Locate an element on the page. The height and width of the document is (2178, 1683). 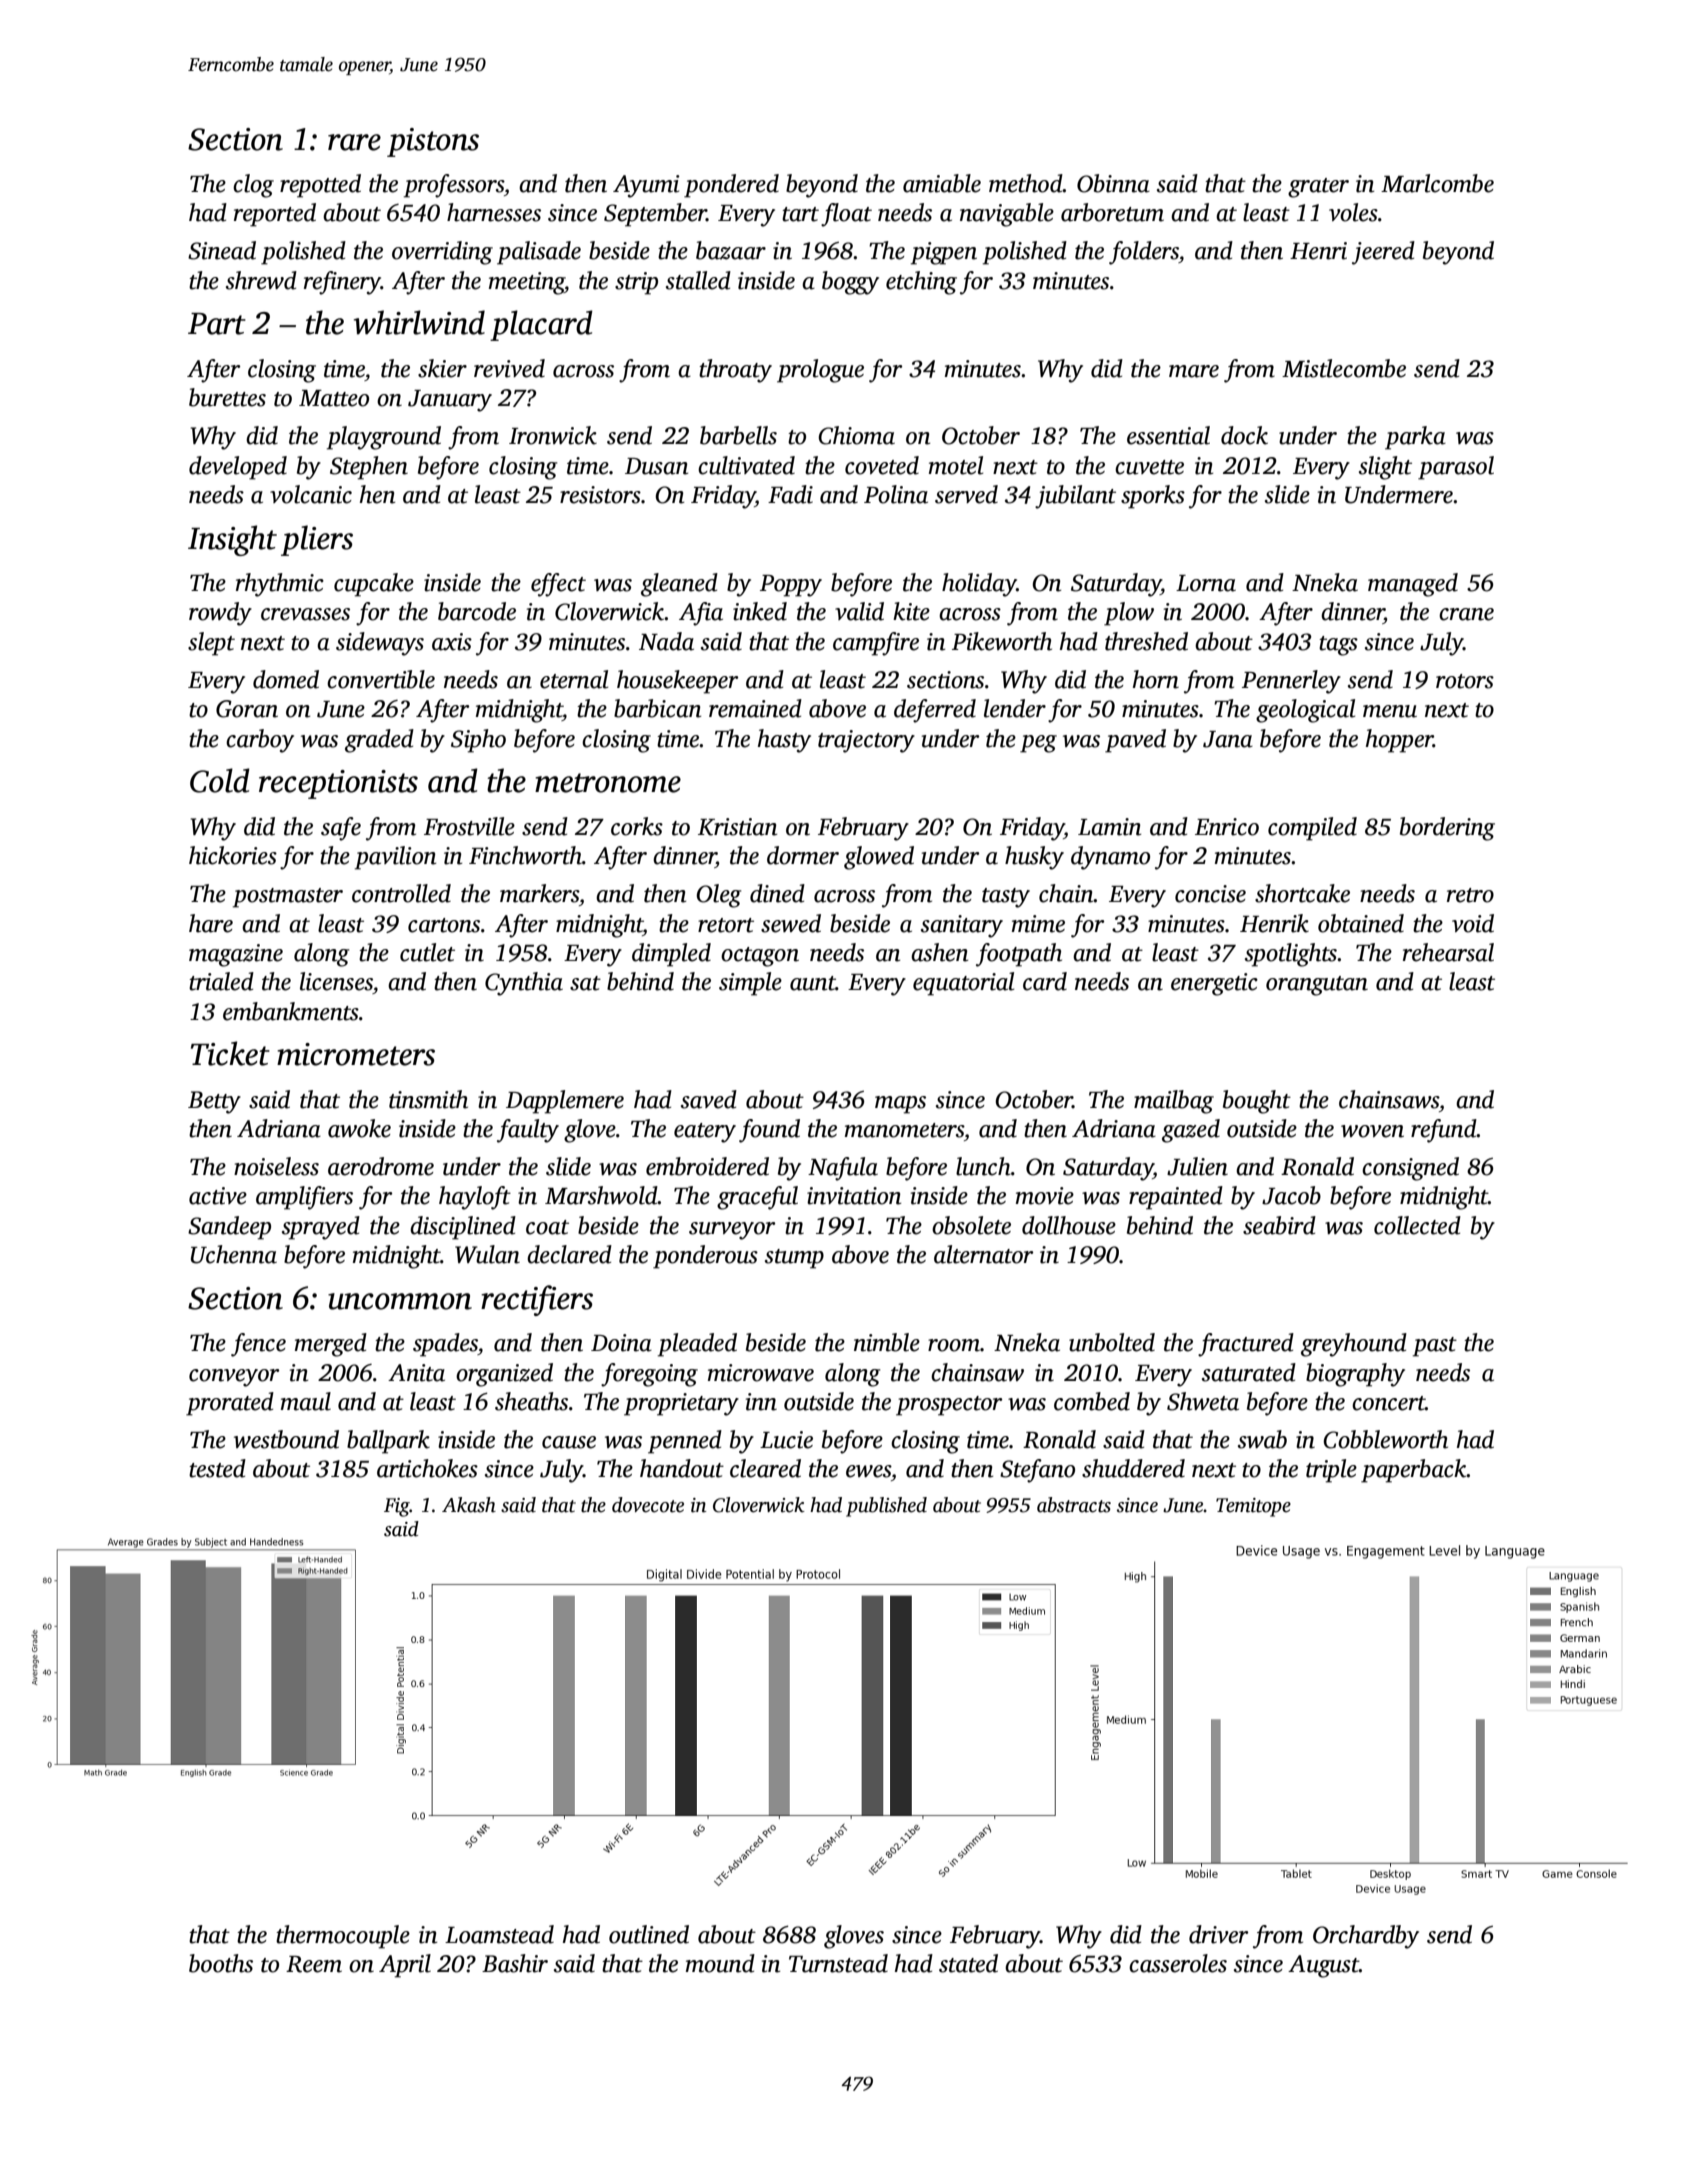
Marlcombe is located at coordinates (1437, 183).
